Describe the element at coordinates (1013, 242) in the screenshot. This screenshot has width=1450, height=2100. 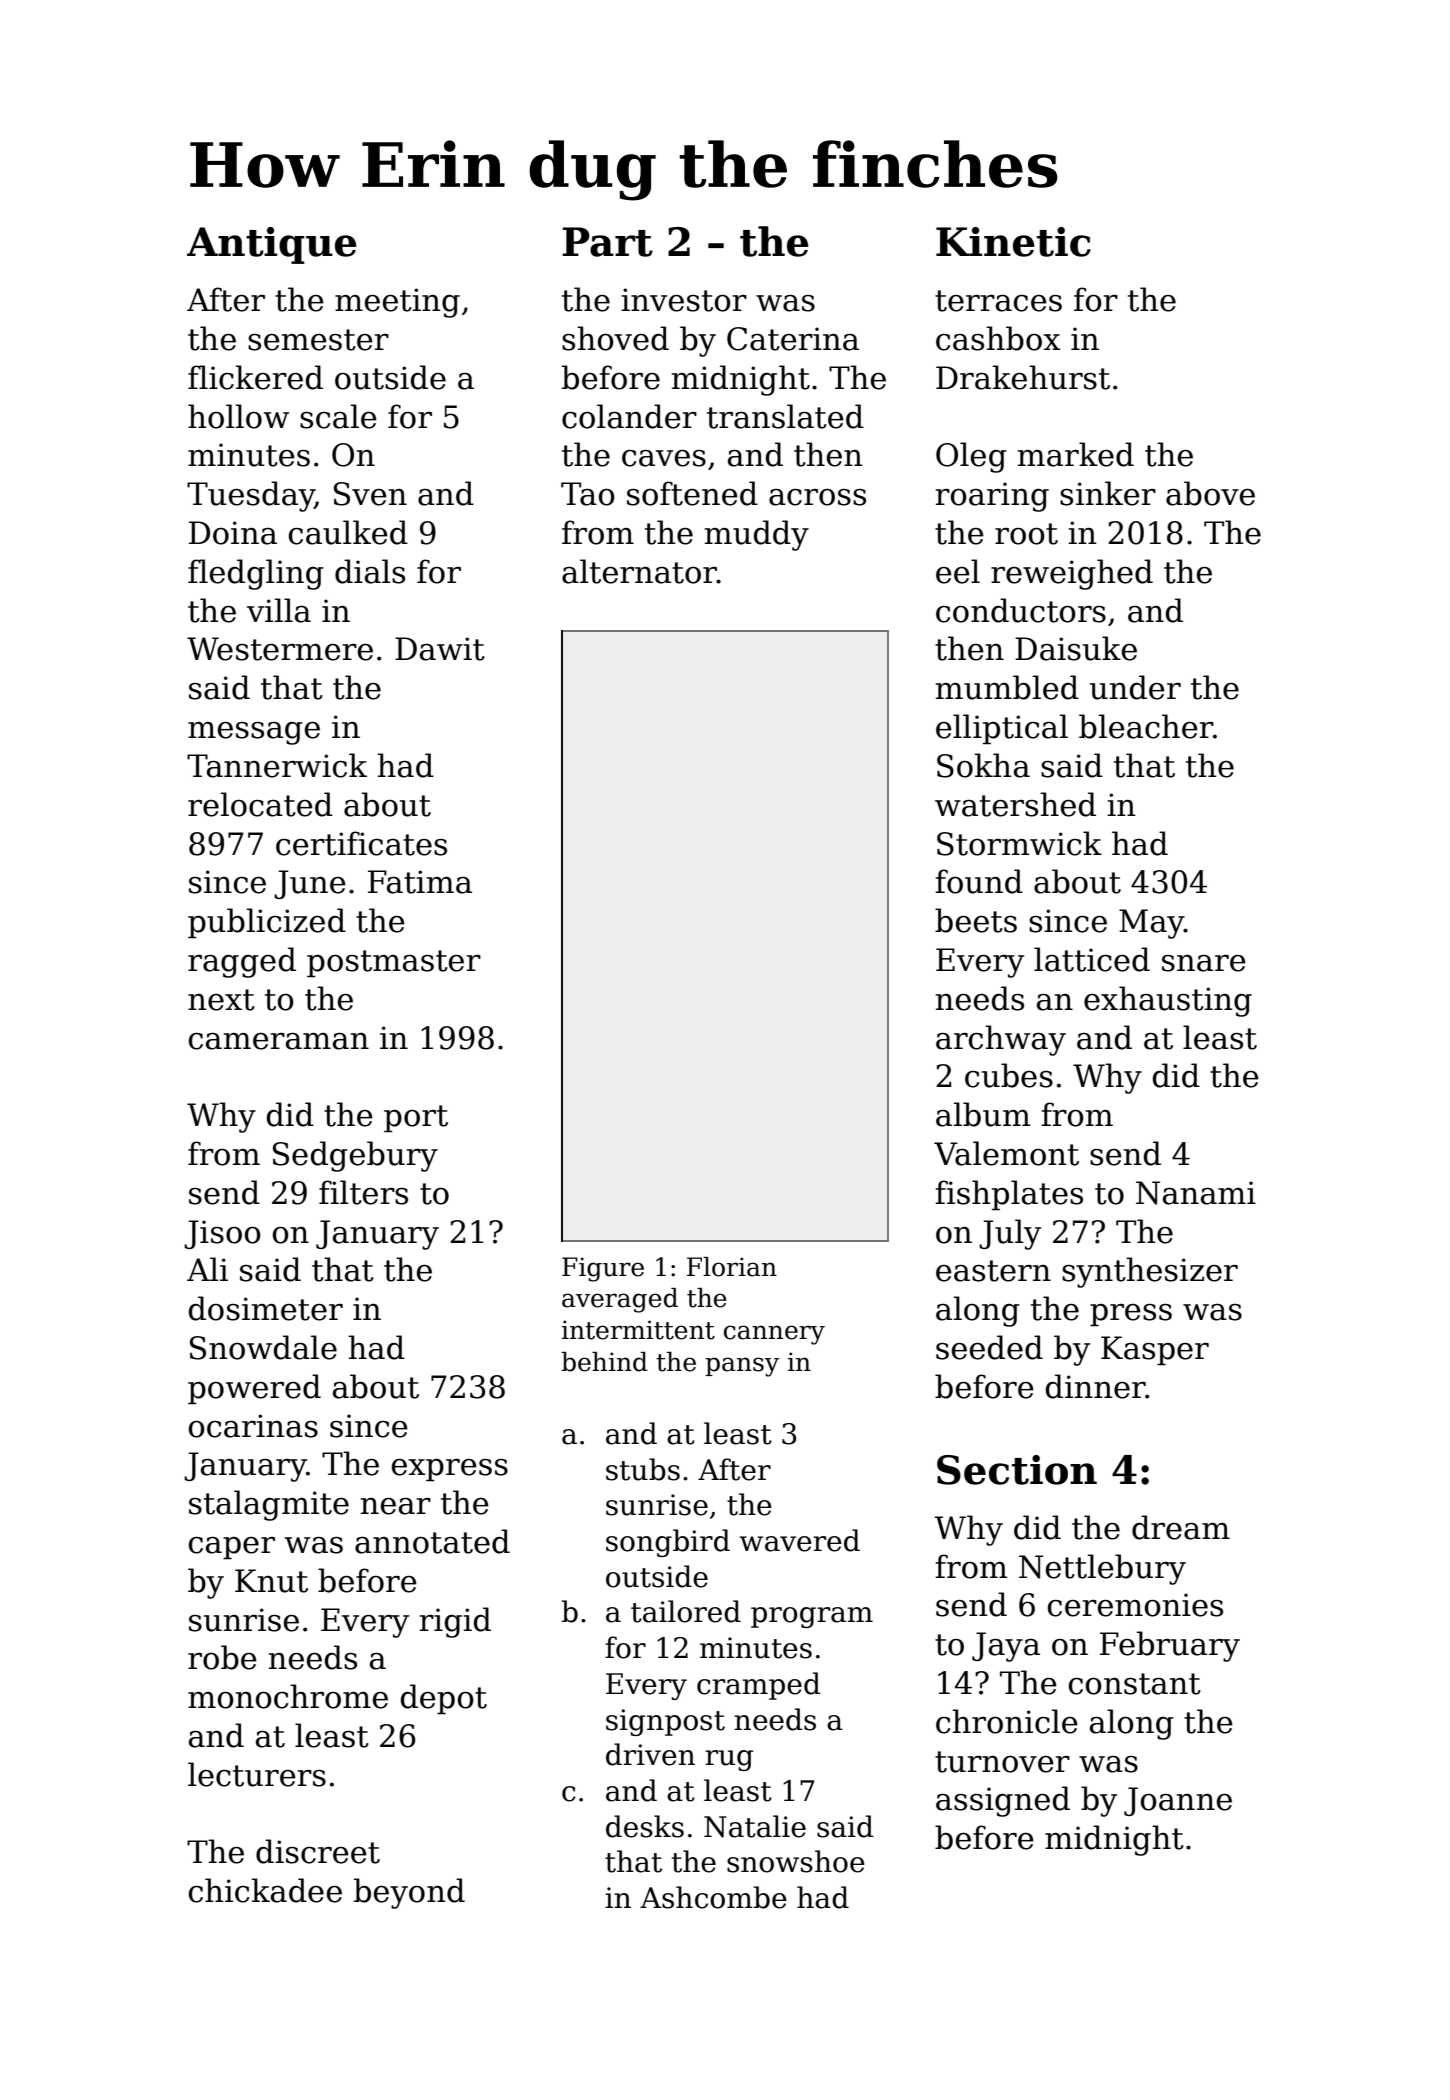
I see `Kinetic` at that location.
